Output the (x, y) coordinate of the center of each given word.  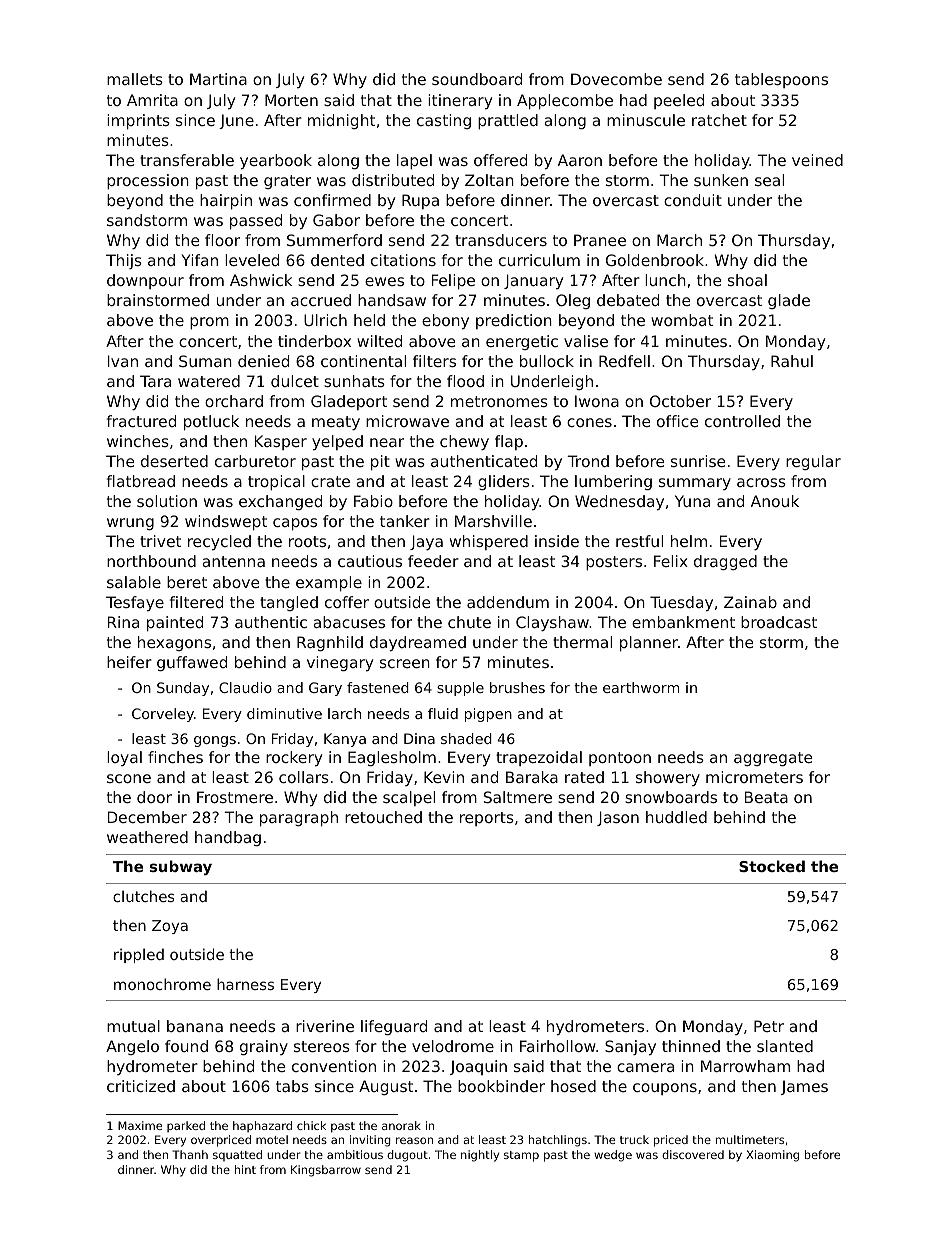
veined (817, 160)
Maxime (140, 1125)
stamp (521, 1156)
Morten (291, 100)
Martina (218, 79)
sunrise (698, 461)
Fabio (373, 501)
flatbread (141, 481)
